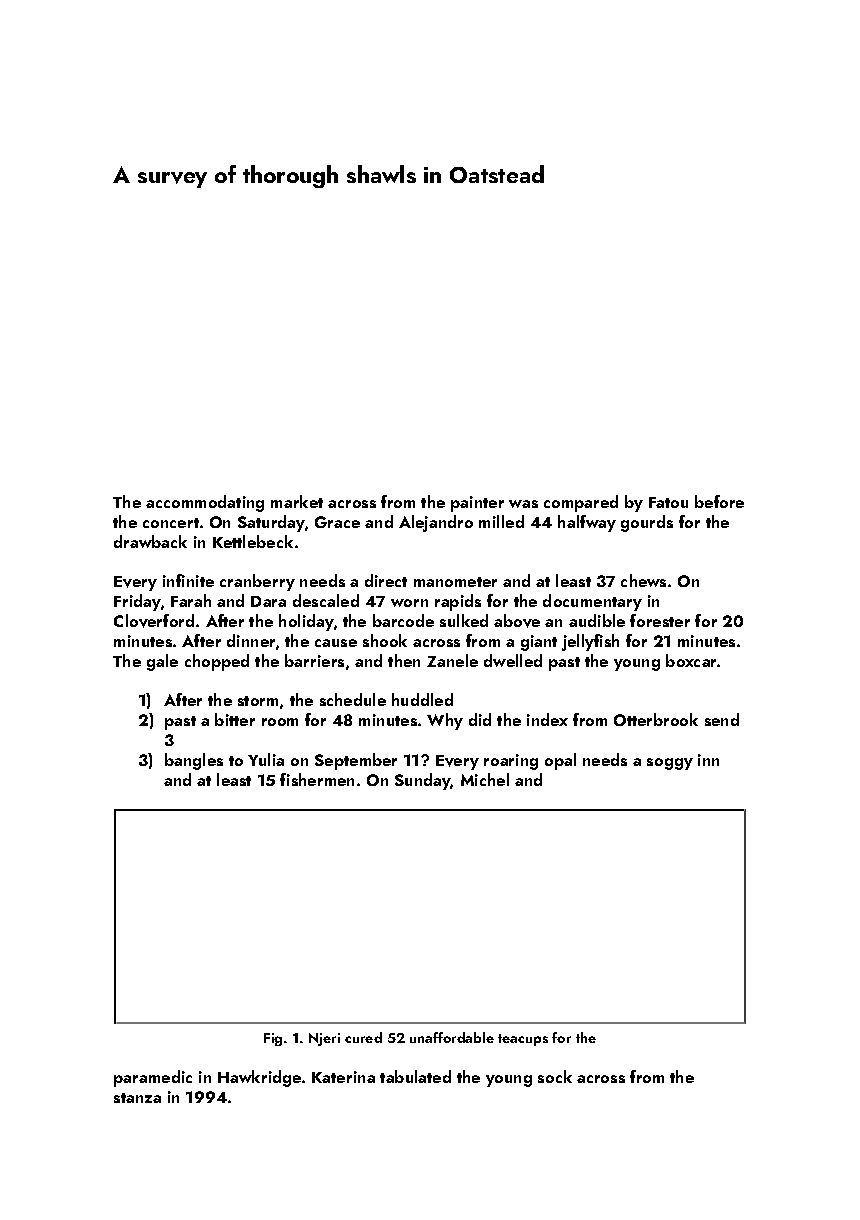 This image has height=1220, width=860. I want to click on sock, so click(555, 1076).
